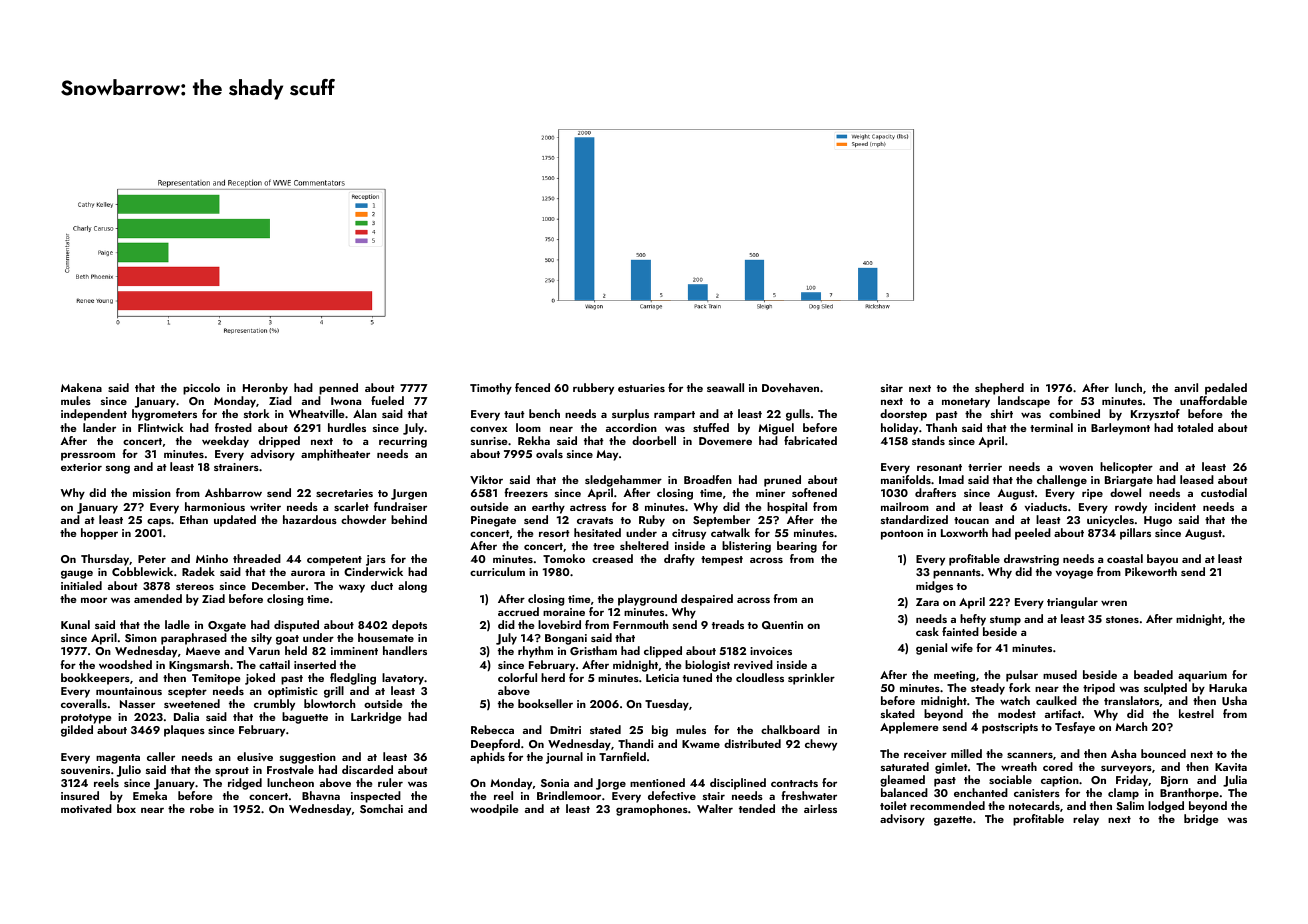  Describe the element at coordinates (1130, 805) in the screenshot. I see `Salim` at that location.
